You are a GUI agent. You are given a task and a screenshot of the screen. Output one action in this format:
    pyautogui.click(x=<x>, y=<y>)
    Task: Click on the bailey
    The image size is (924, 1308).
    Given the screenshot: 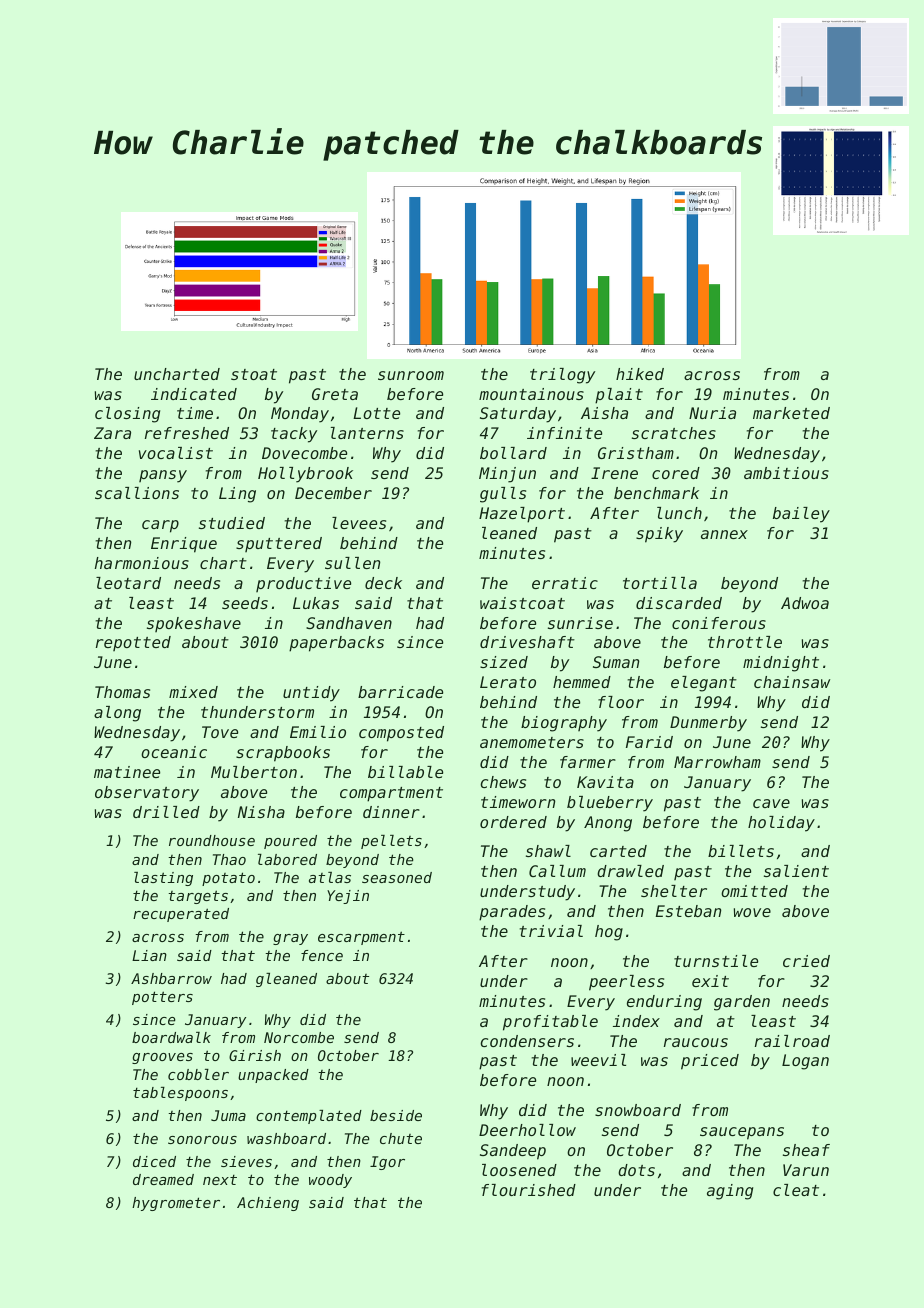 What is the action you would take?
    pyautogui.click(x=801, y=515)
